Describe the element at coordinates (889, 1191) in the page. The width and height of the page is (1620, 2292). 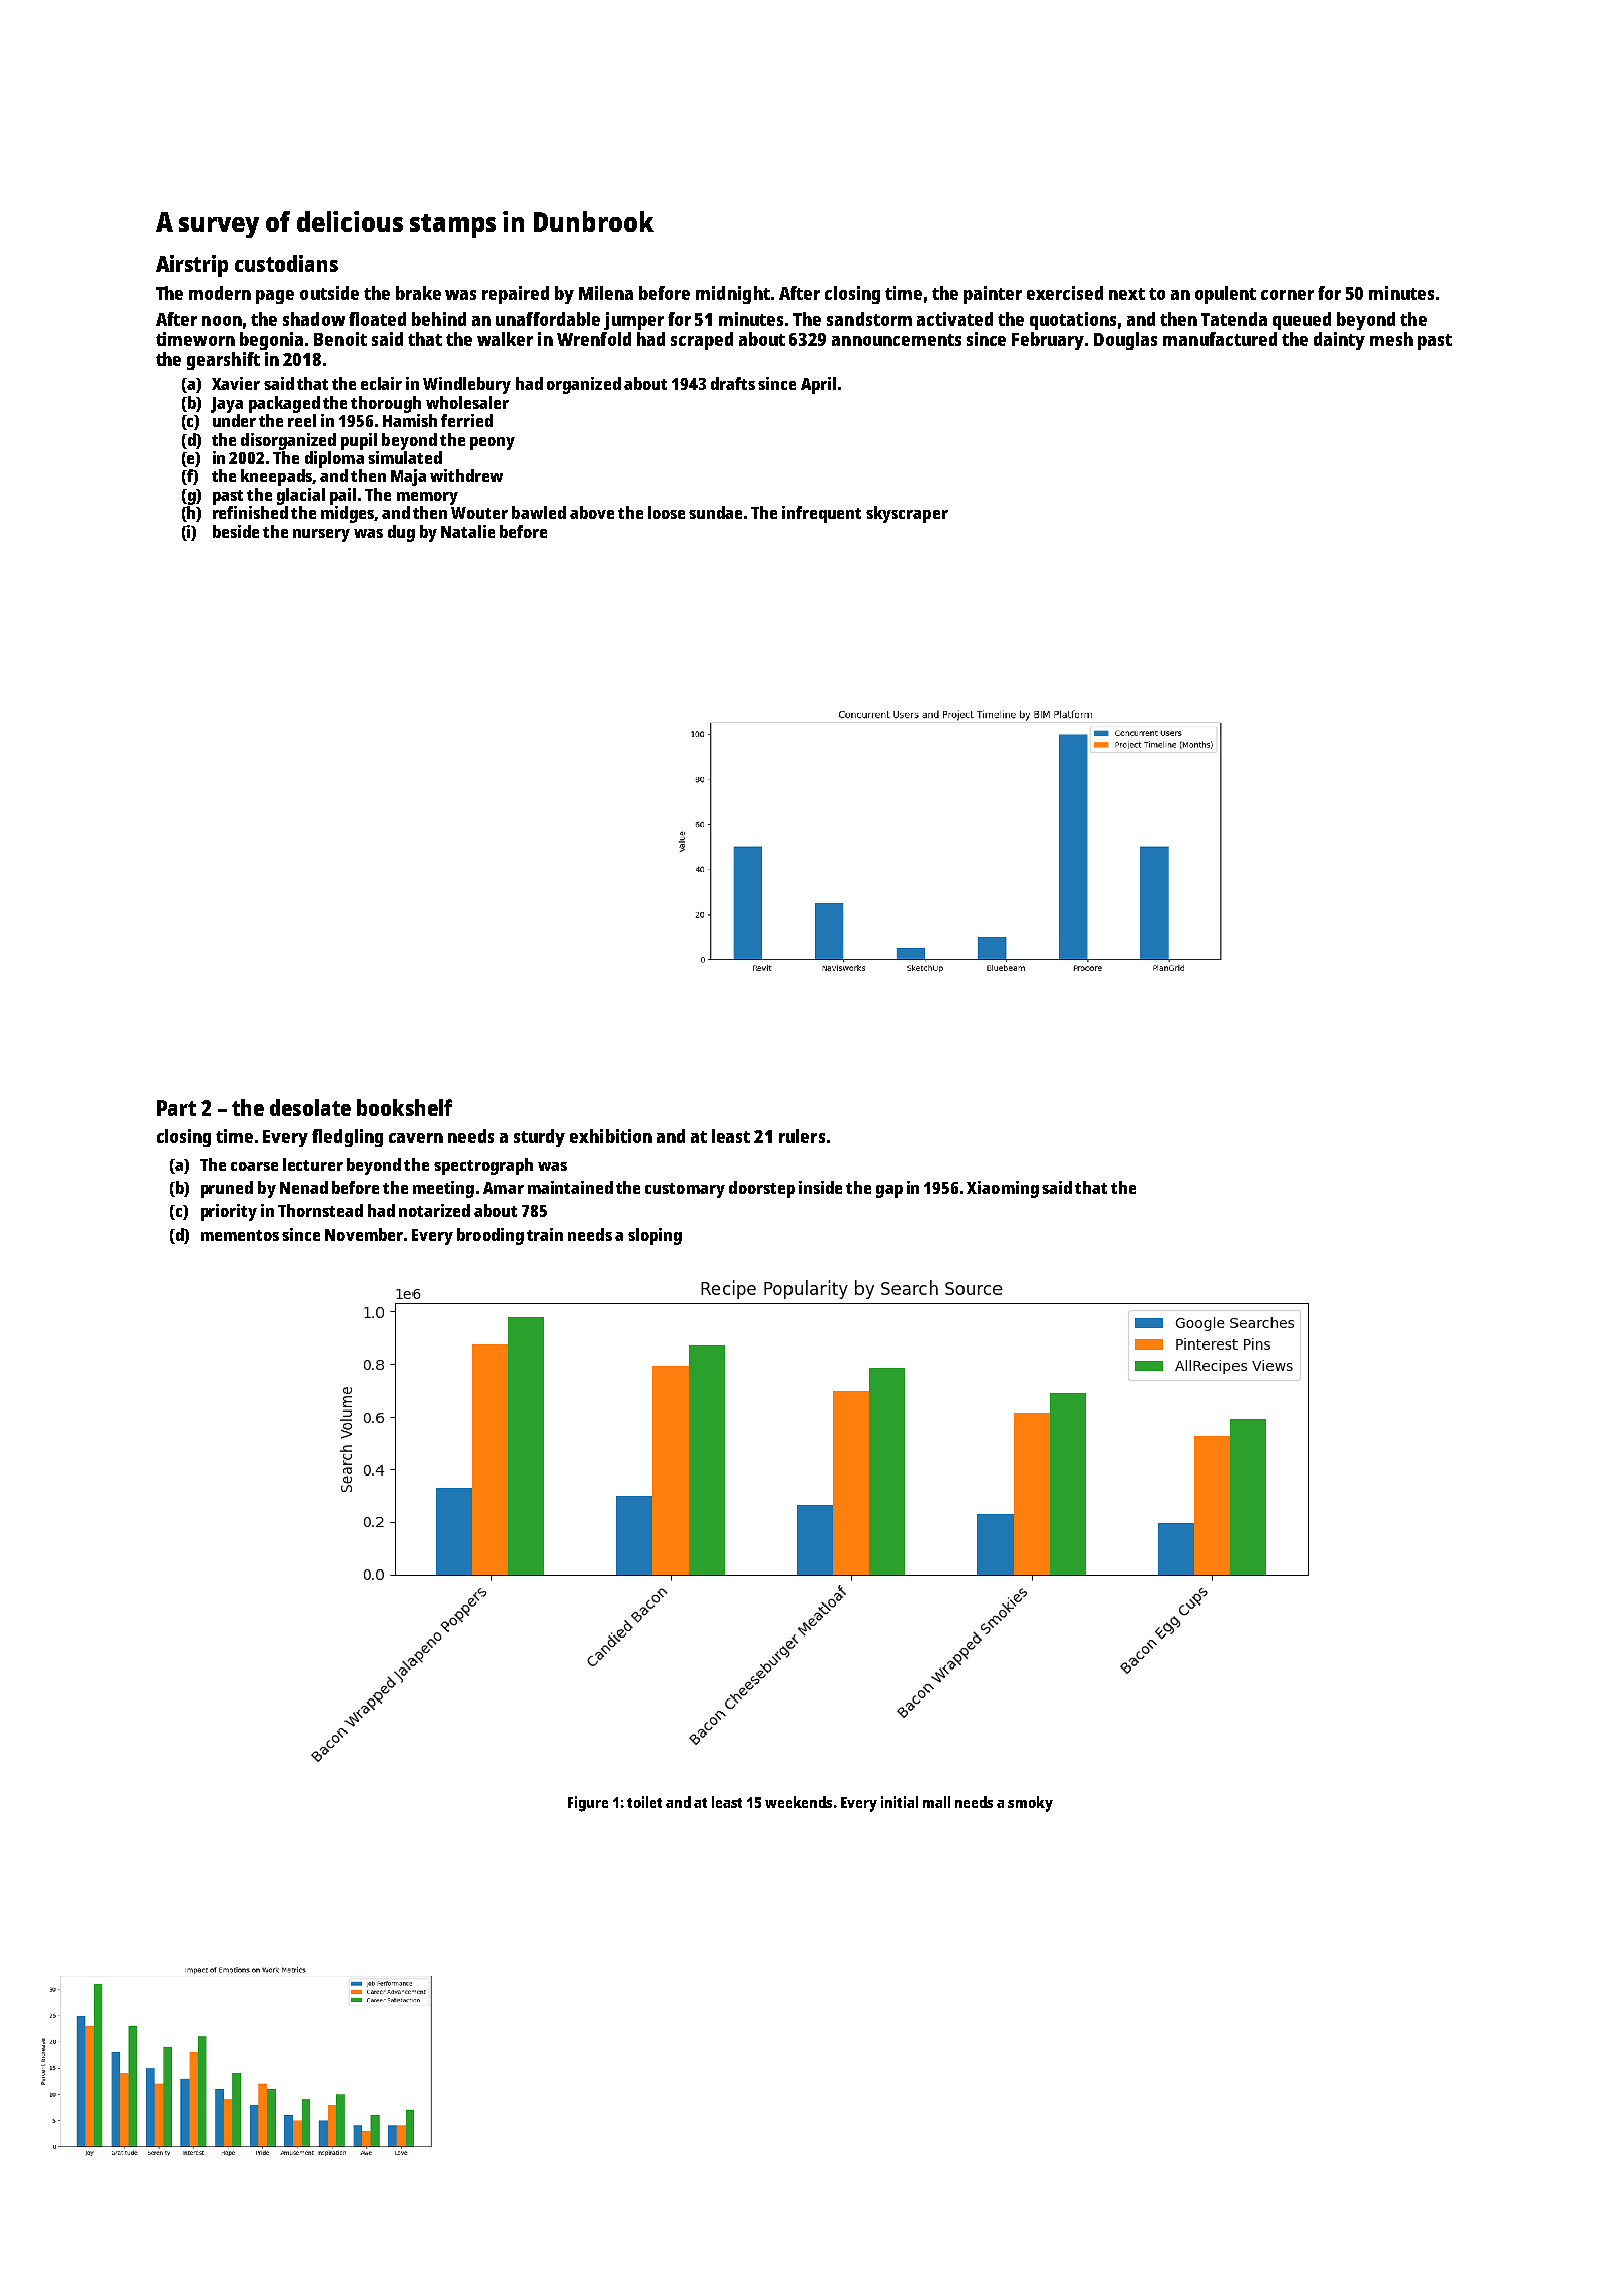
I see `gap` at that location.
